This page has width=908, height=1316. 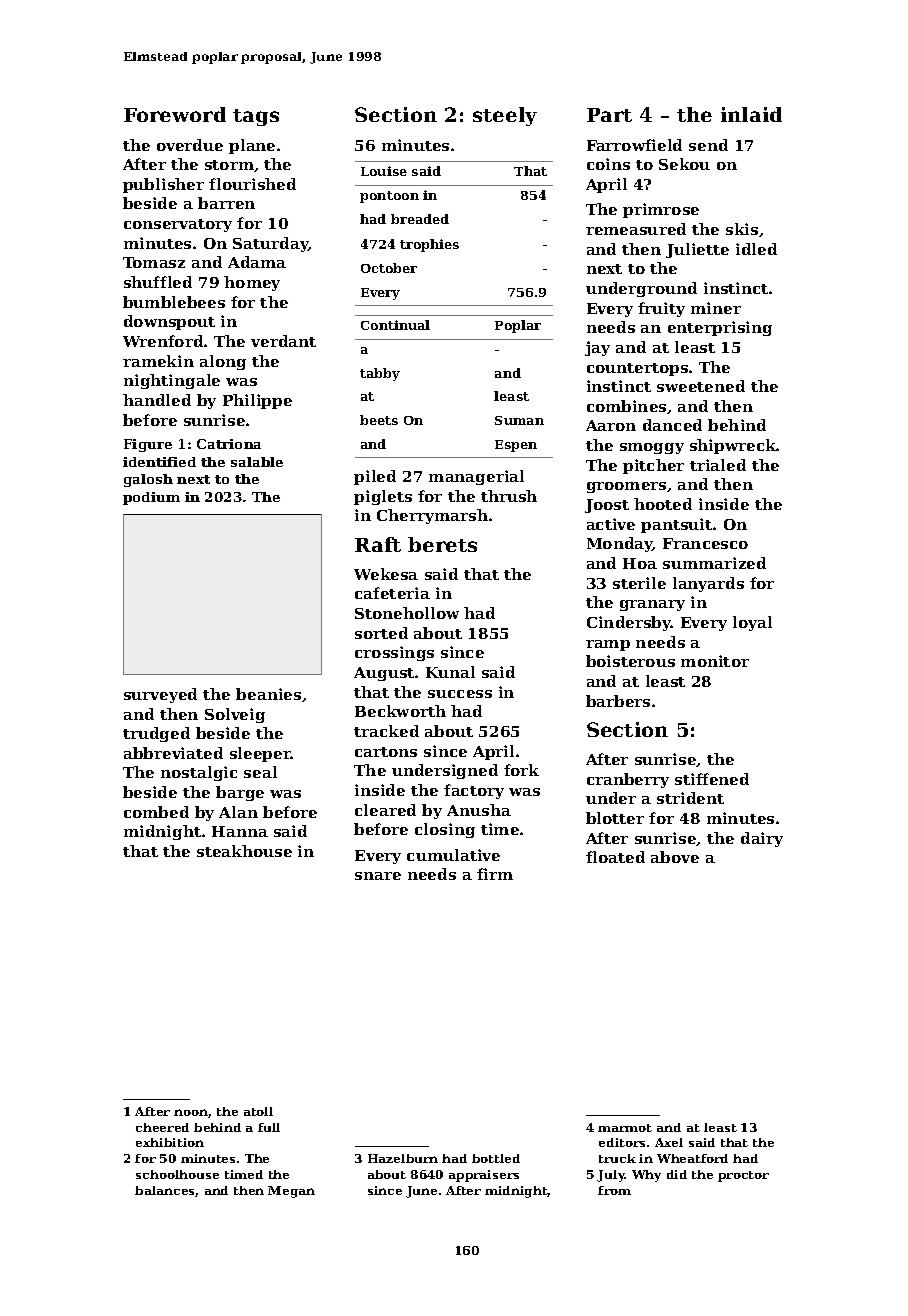 What do you see at coordinates (156, 812) in the page?
I see `combed` at bounding box center [156, 812].
